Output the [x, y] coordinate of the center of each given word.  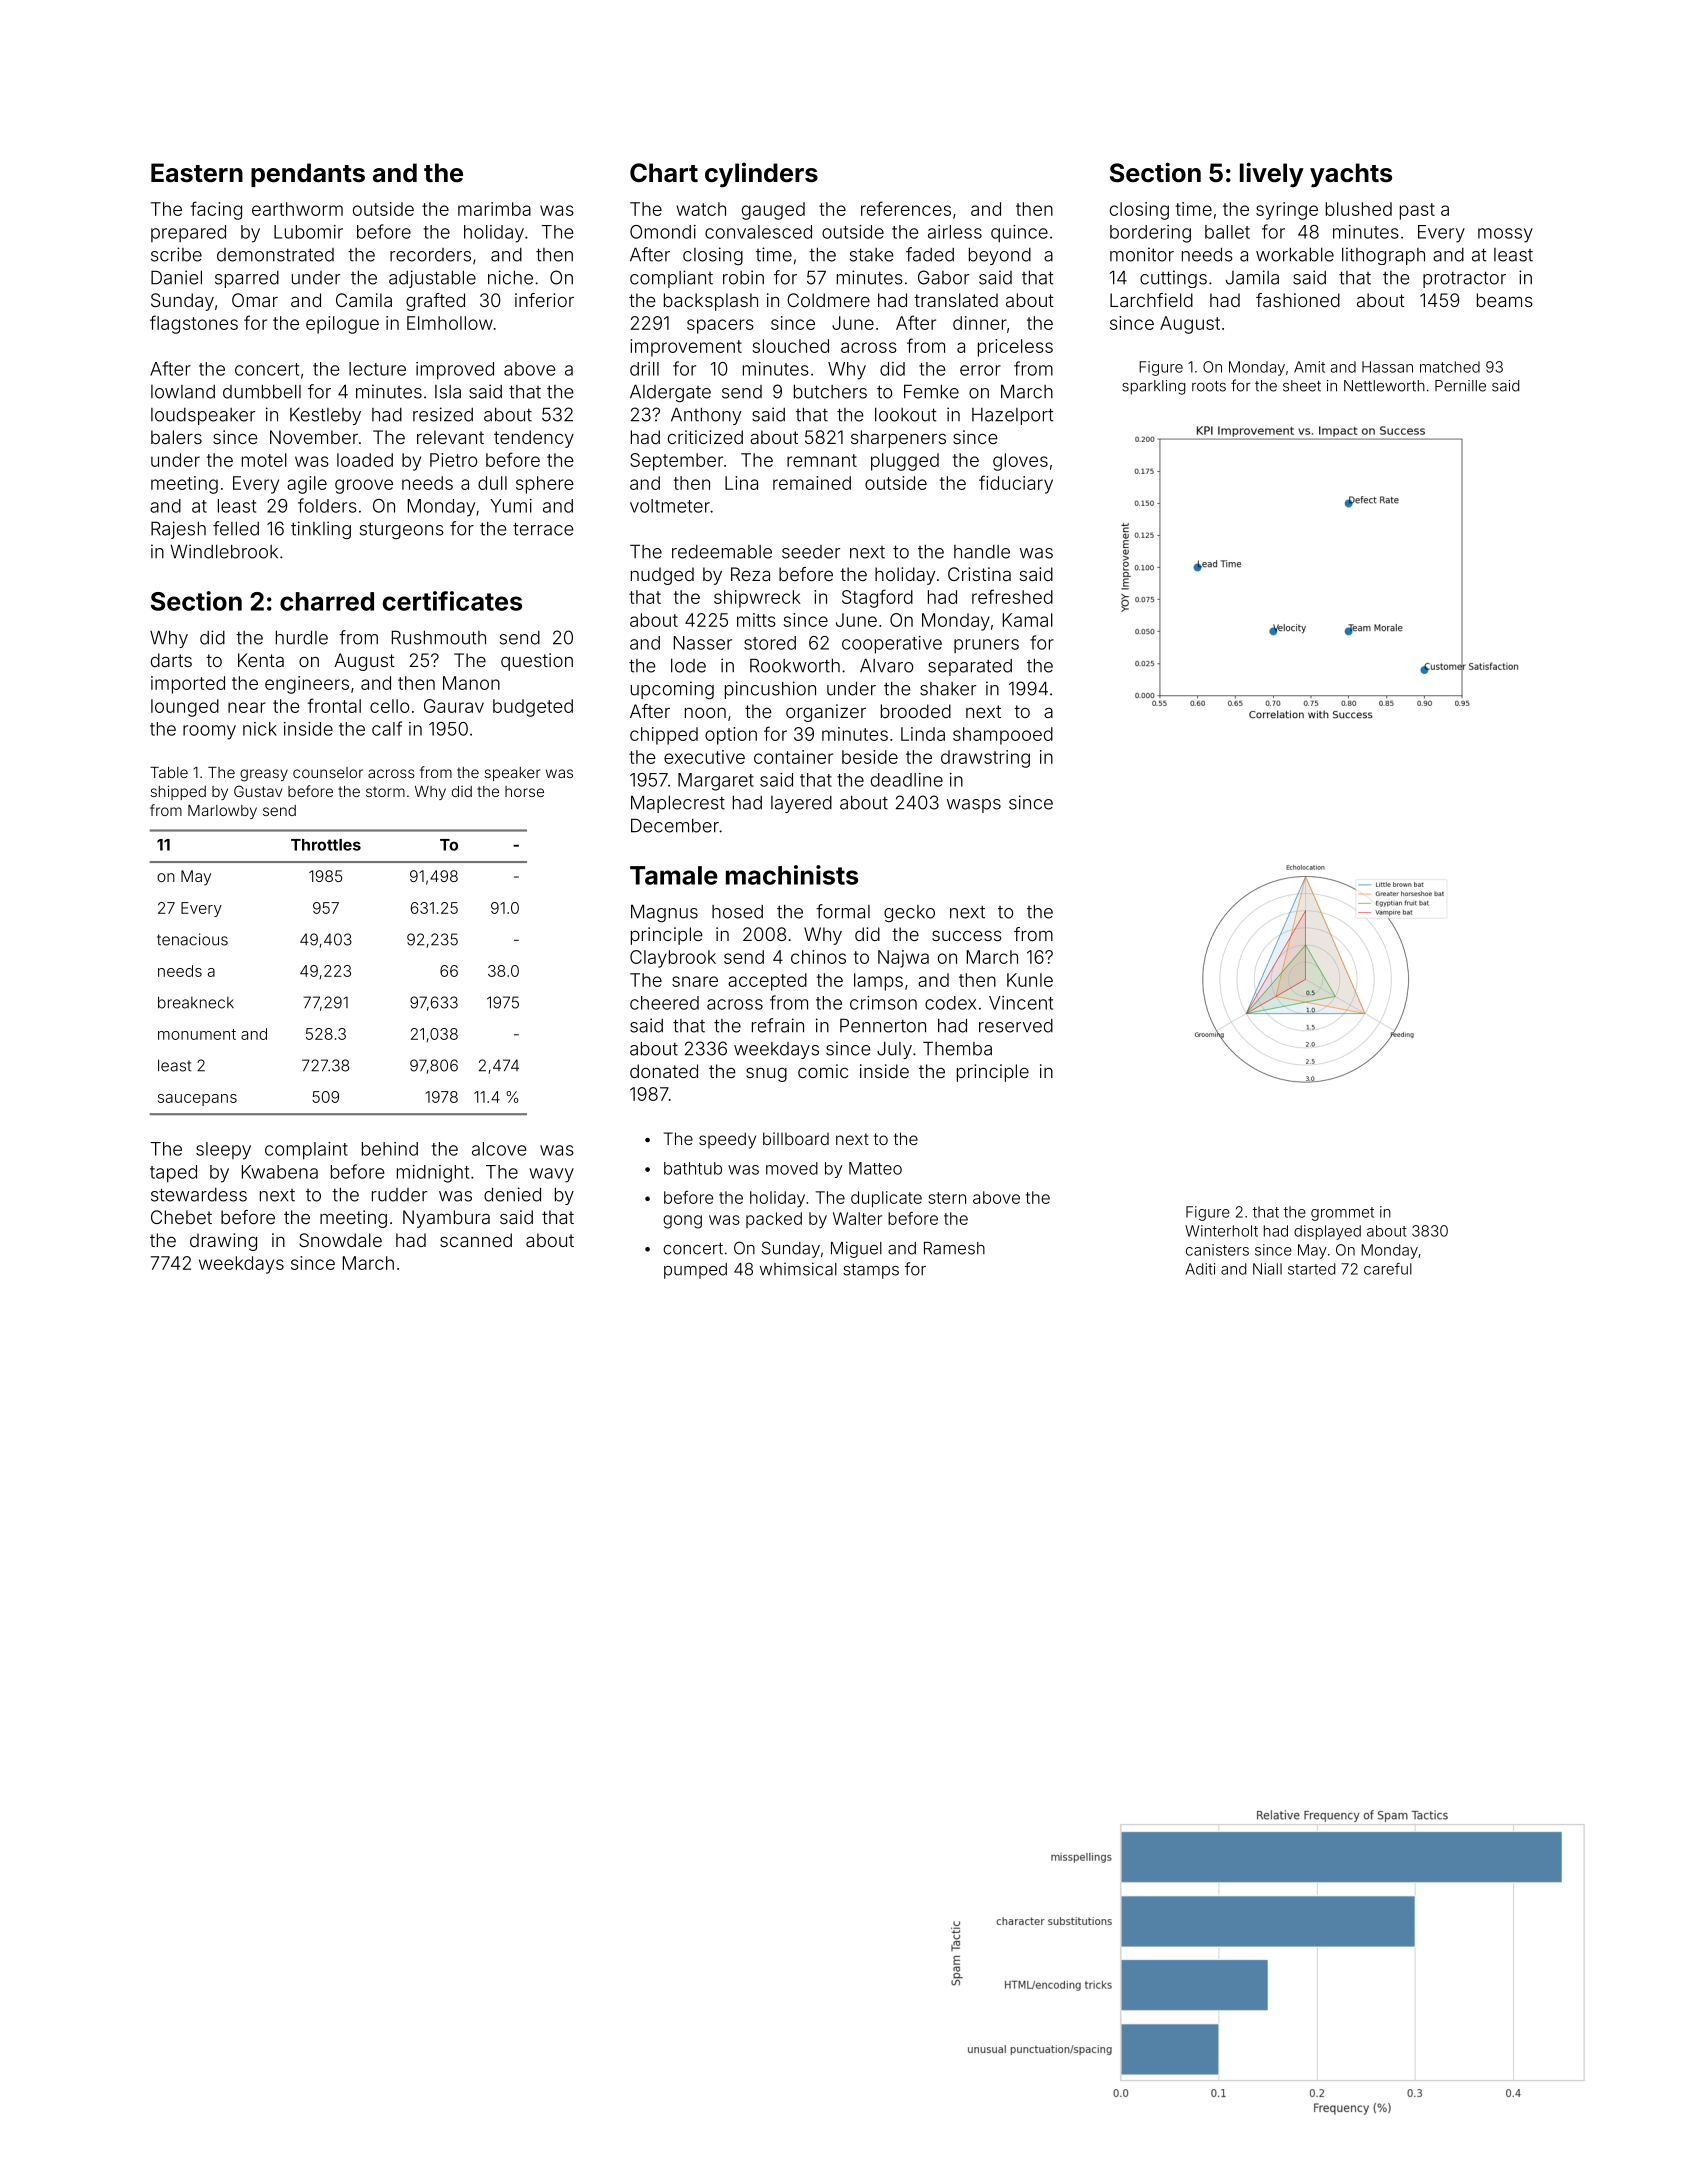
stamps [871, 1271]
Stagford [877, 598]
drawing [223, 1242]
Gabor [943, 277]
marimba [494, 209]
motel [264, 460]
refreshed [1012, 596]
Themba [957, 1048]
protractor [1464, 279]
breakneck [196, 1002]
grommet [1342, 1214]
